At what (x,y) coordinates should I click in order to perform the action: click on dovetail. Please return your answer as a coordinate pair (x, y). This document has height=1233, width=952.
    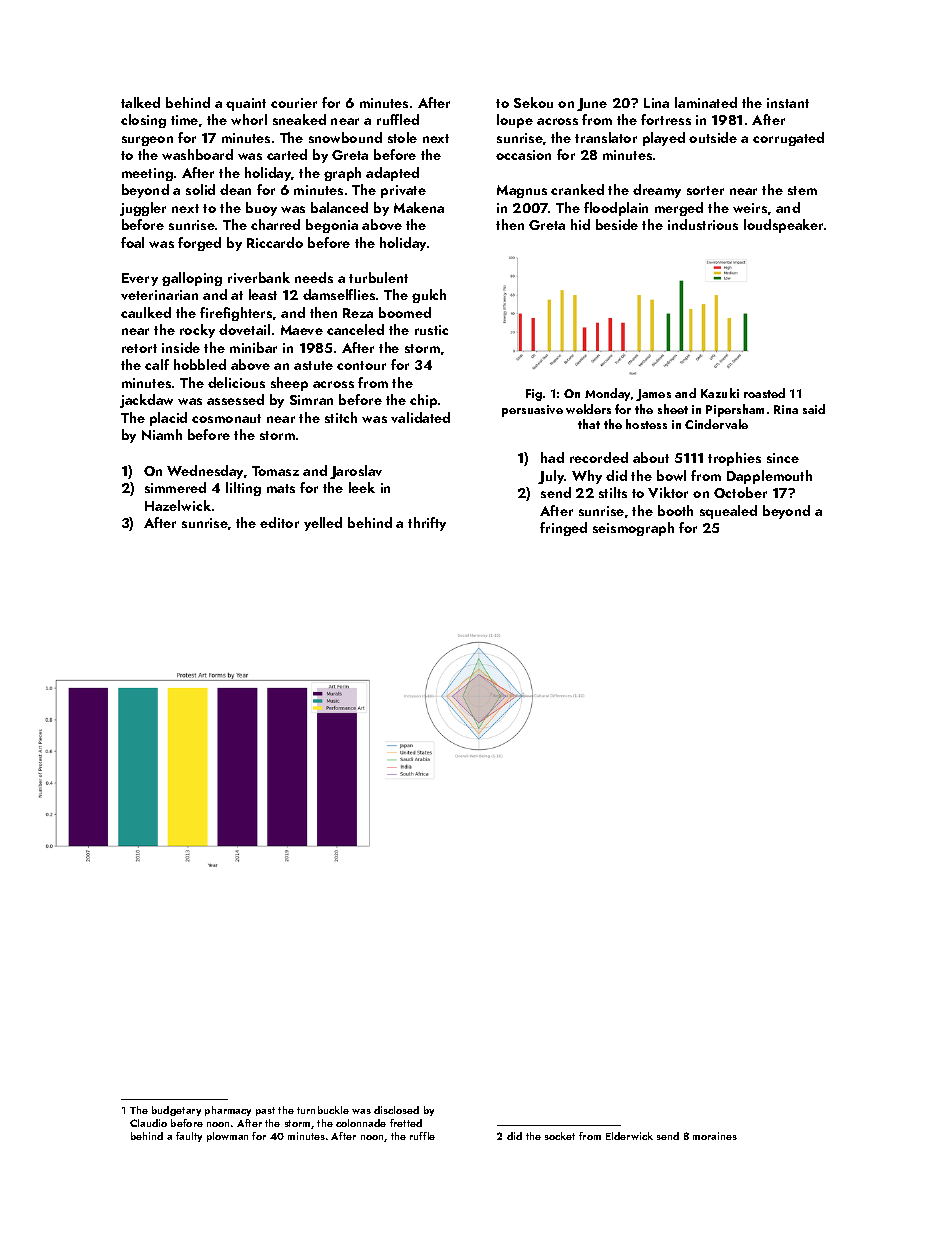
    Looking at the image, I should click on (244, 329).
